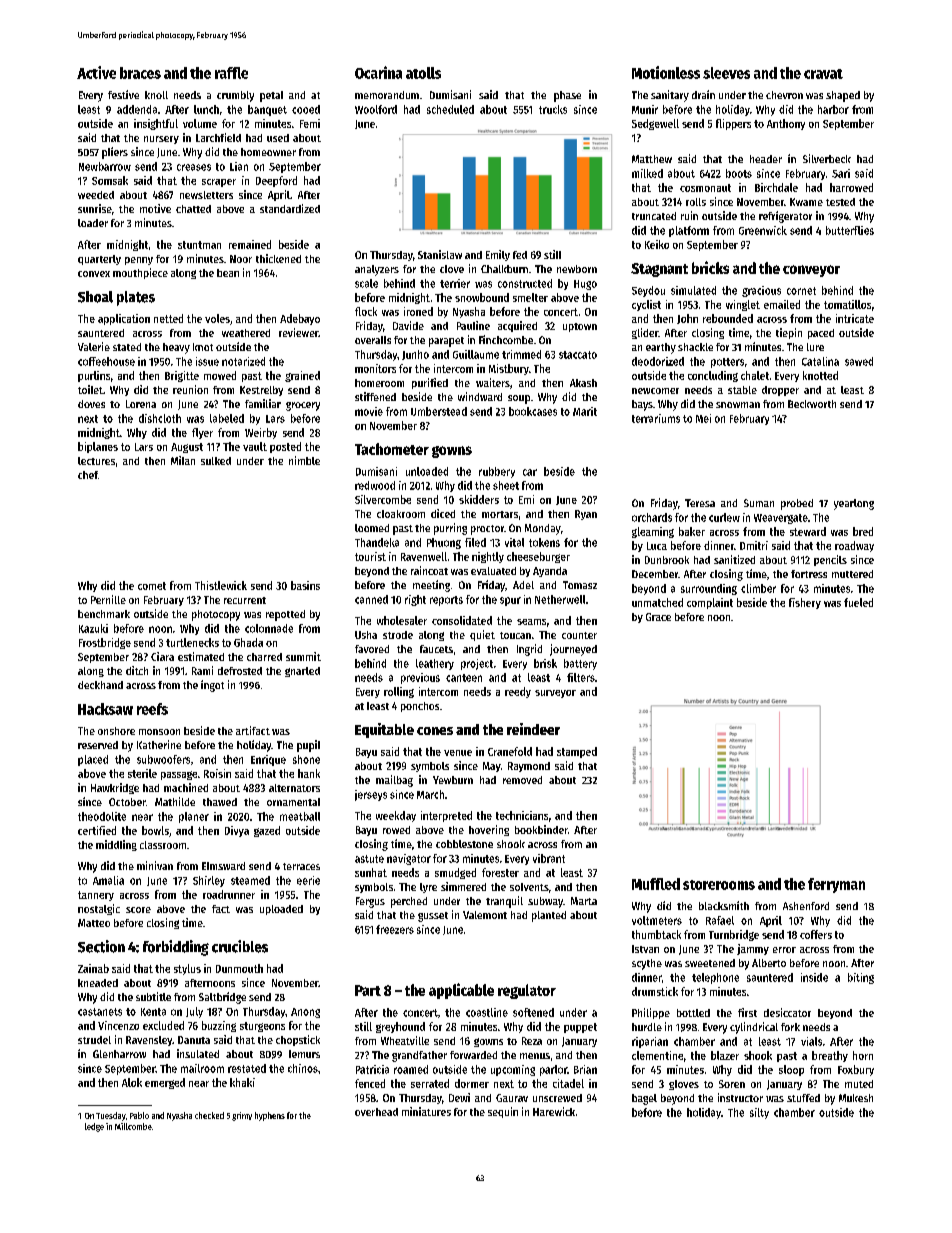 The width and height of the page is (952, 1233). I want to click on banquet, so click(267, 110).
